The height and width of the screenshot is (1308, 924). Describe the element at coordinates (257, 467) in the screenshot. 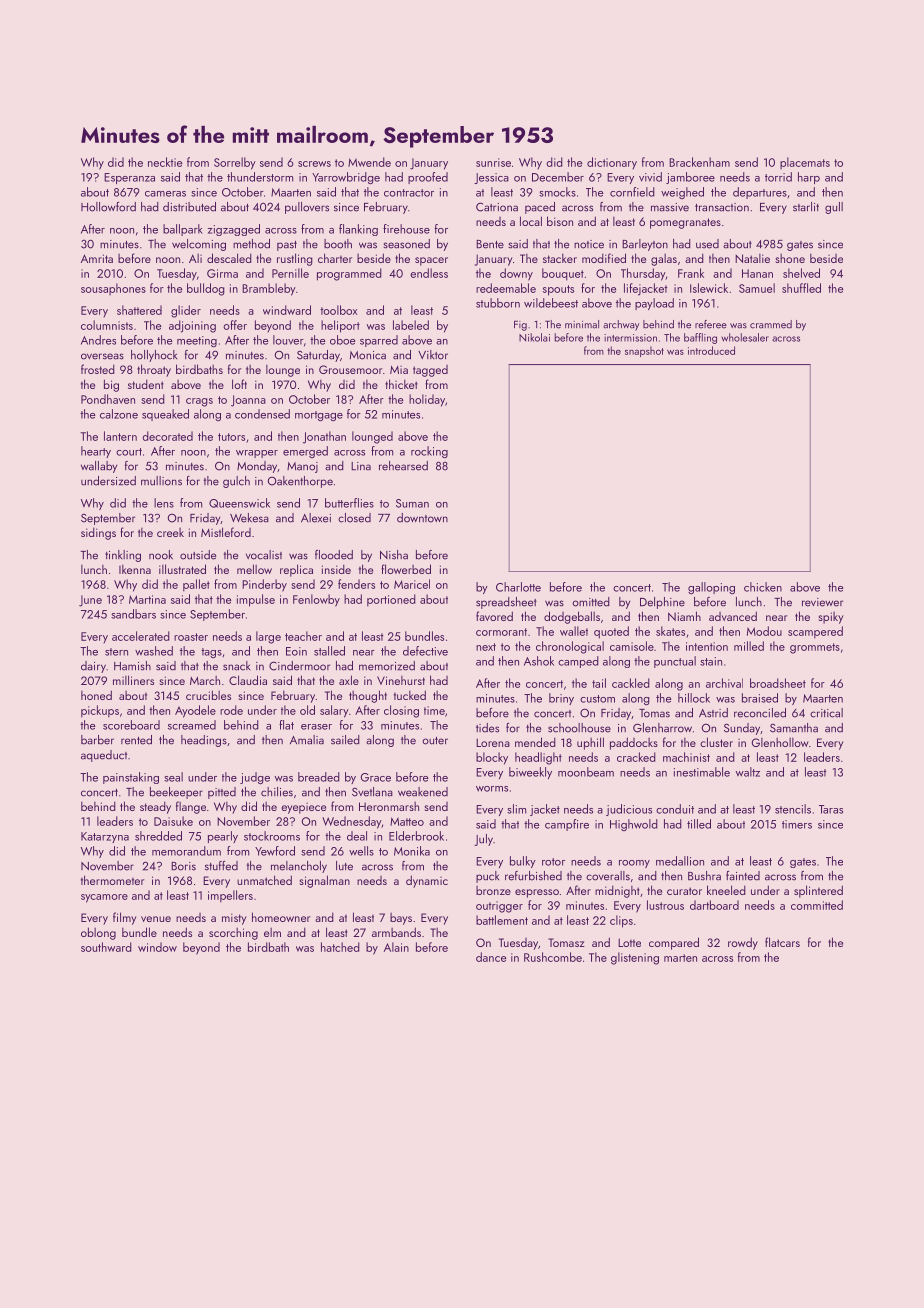

I see `Monday` at that location.
